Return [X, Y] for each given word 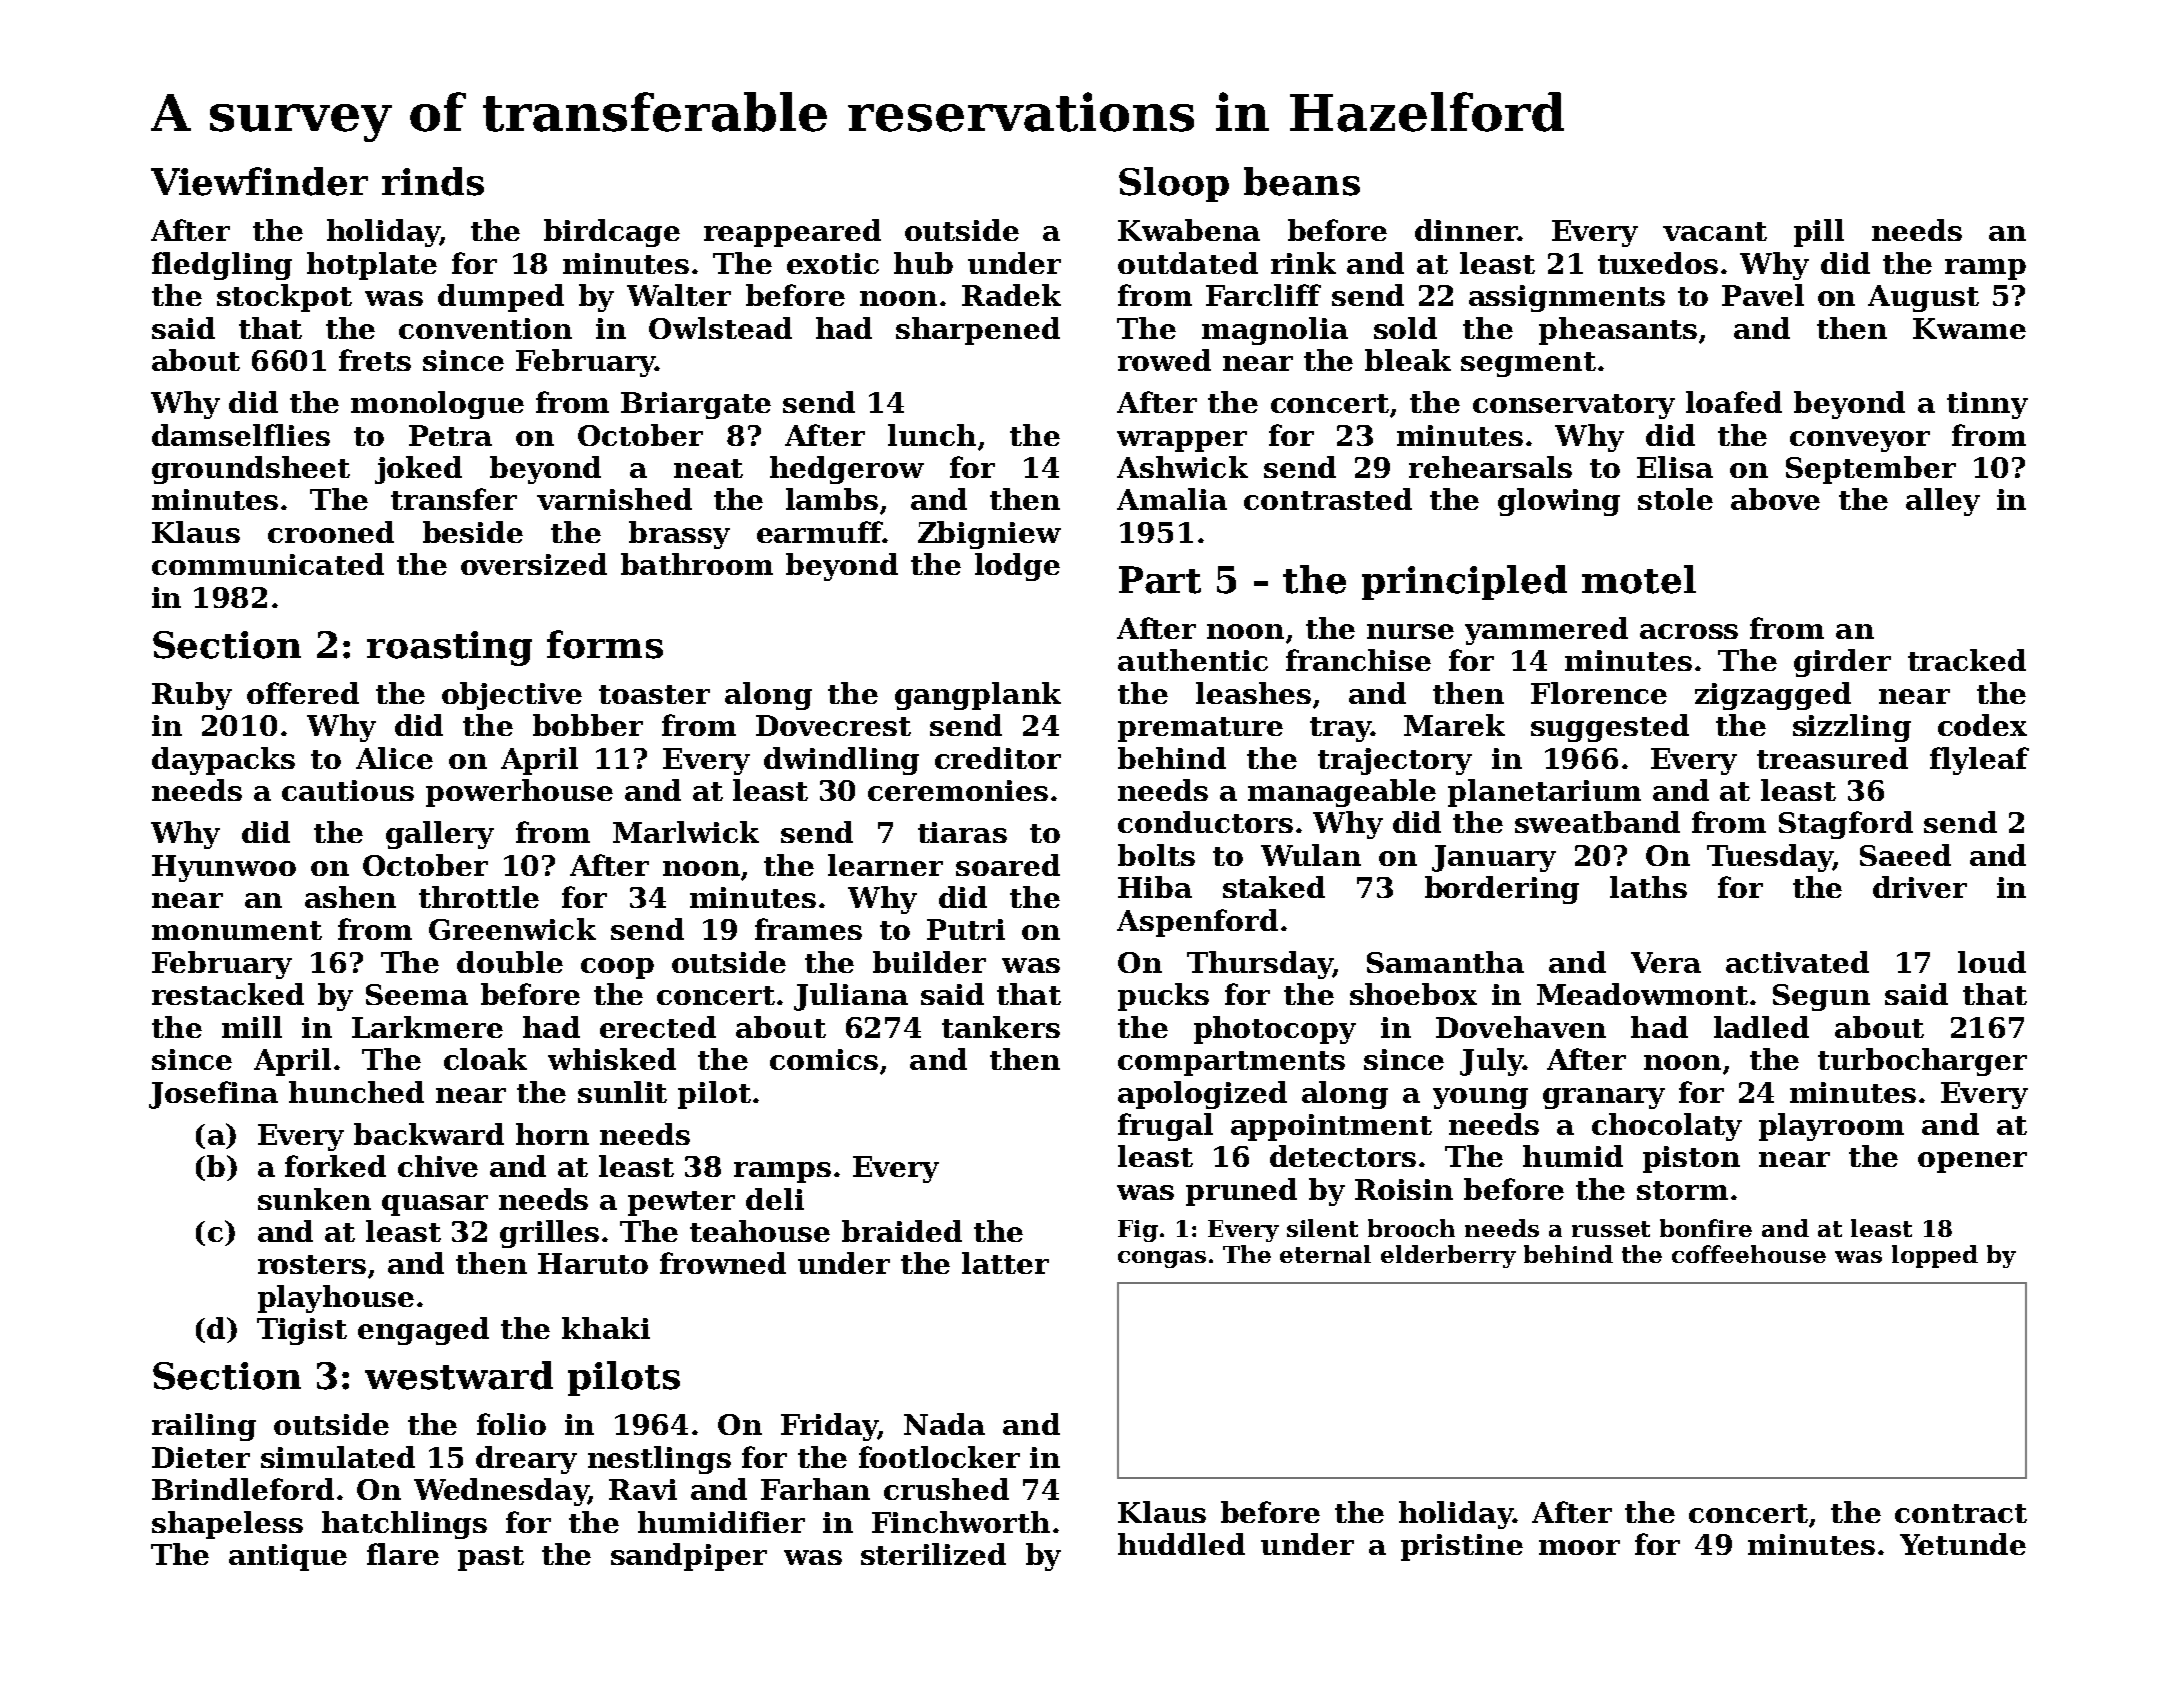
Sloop [1174, 184]
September [1871, 470]
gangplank [978, 696]
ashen [350, 897]
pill [1819, 233]
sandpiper [689, 1557]
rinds [433, 181]
